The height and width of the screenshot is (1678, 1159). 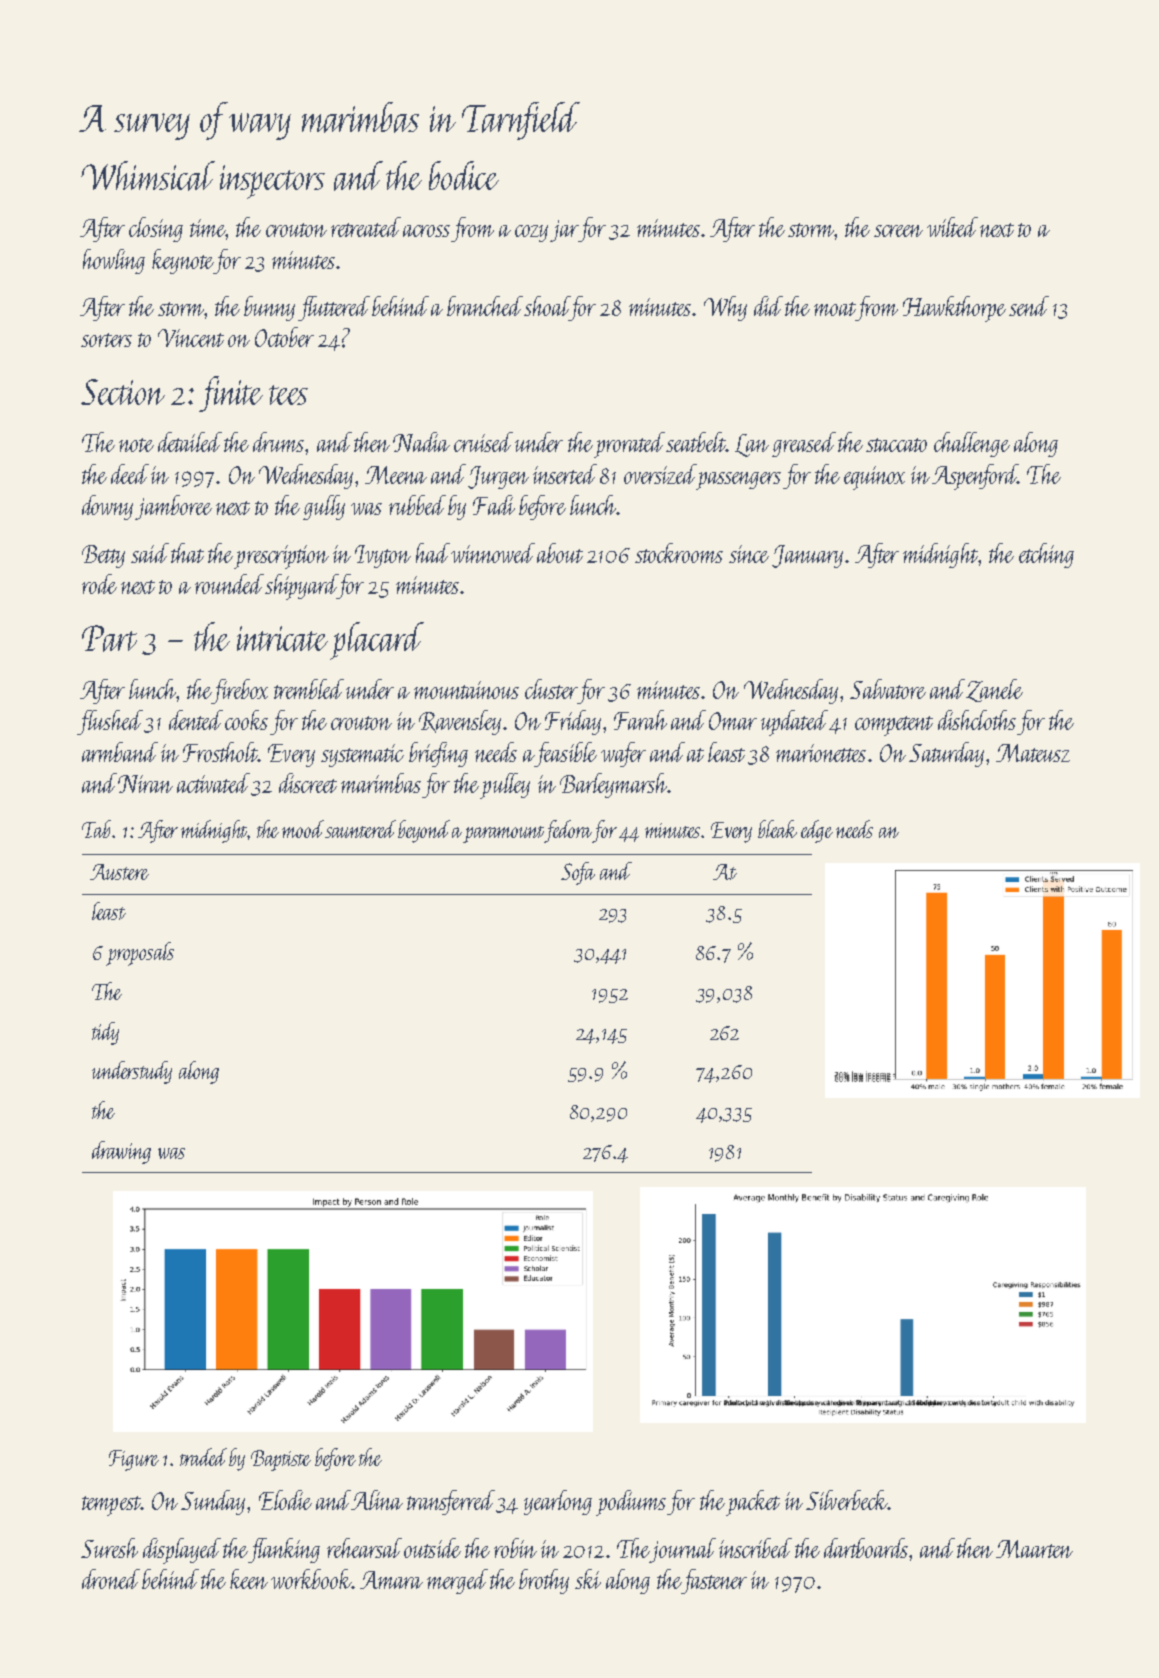 What do you see at coordinates (866, 1548) in the screenshot?
I see `dartboards` at bounding box center [866, 1548].
